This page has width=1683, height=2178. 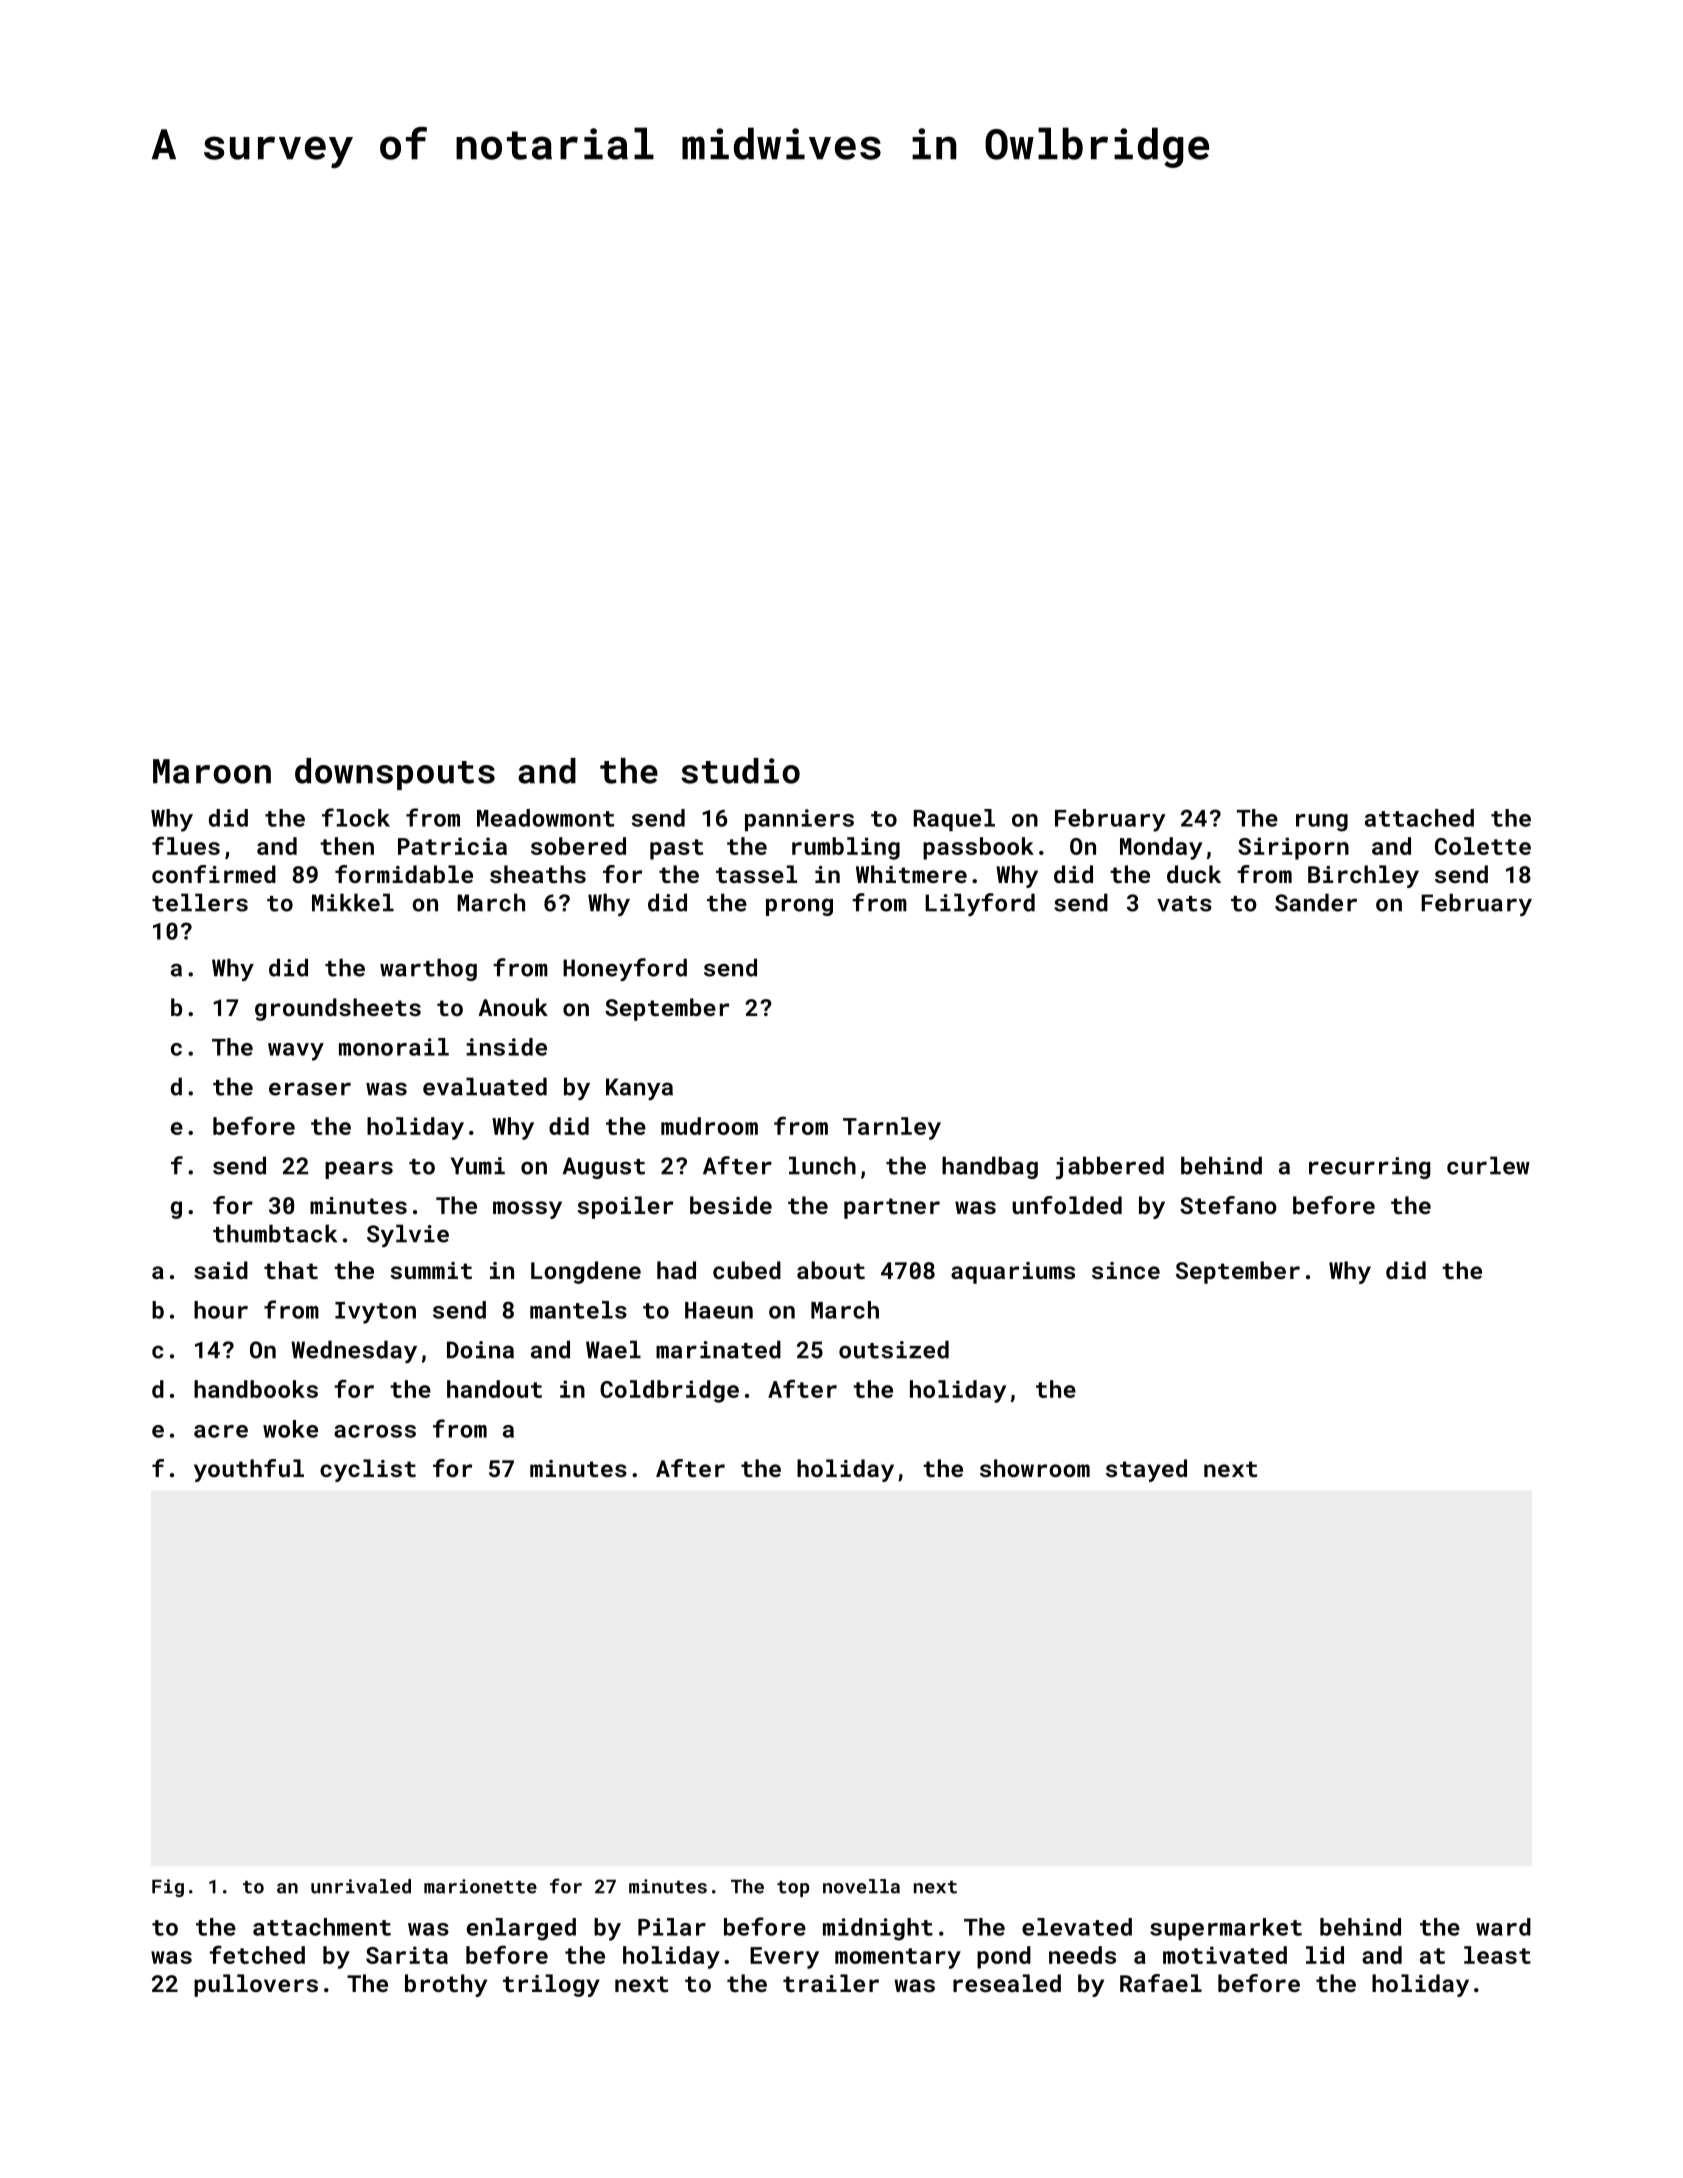 What do you see at coordinates (1035, 1468) in the page?
I see `showroom` at bounding box center [1035, 1468].
